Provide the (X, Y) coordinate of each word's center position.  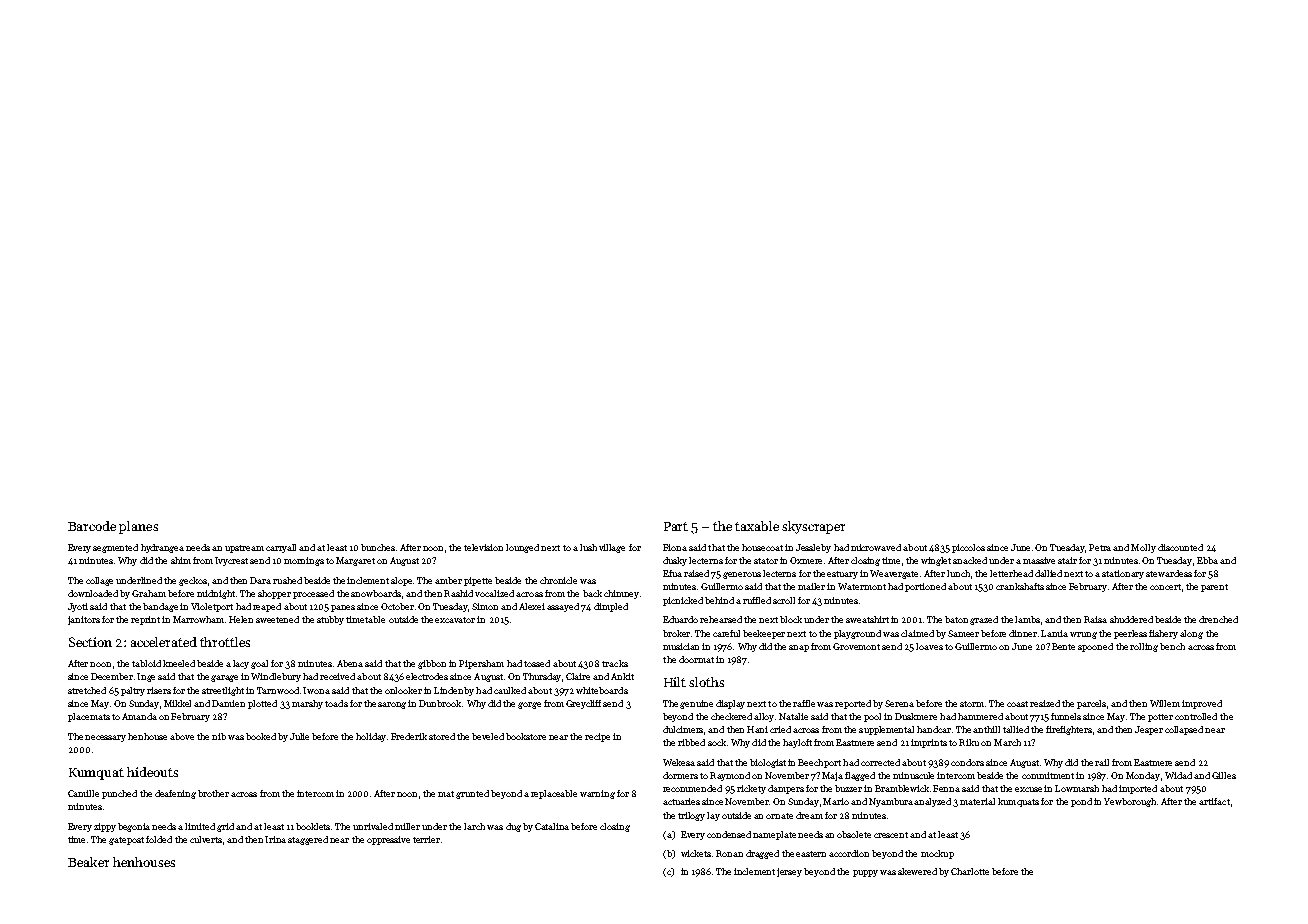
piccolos (968, 548)
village (612, 548)
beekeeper (764, 634)
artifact (1214, 801)
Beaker (88, 862)
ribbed (691, 742)
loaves (929, 646)
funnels (1066, 716)
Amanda (139, 716)
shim (181, 560)
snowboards (376, 593)
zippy (105, 827)
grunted (472, 794)
